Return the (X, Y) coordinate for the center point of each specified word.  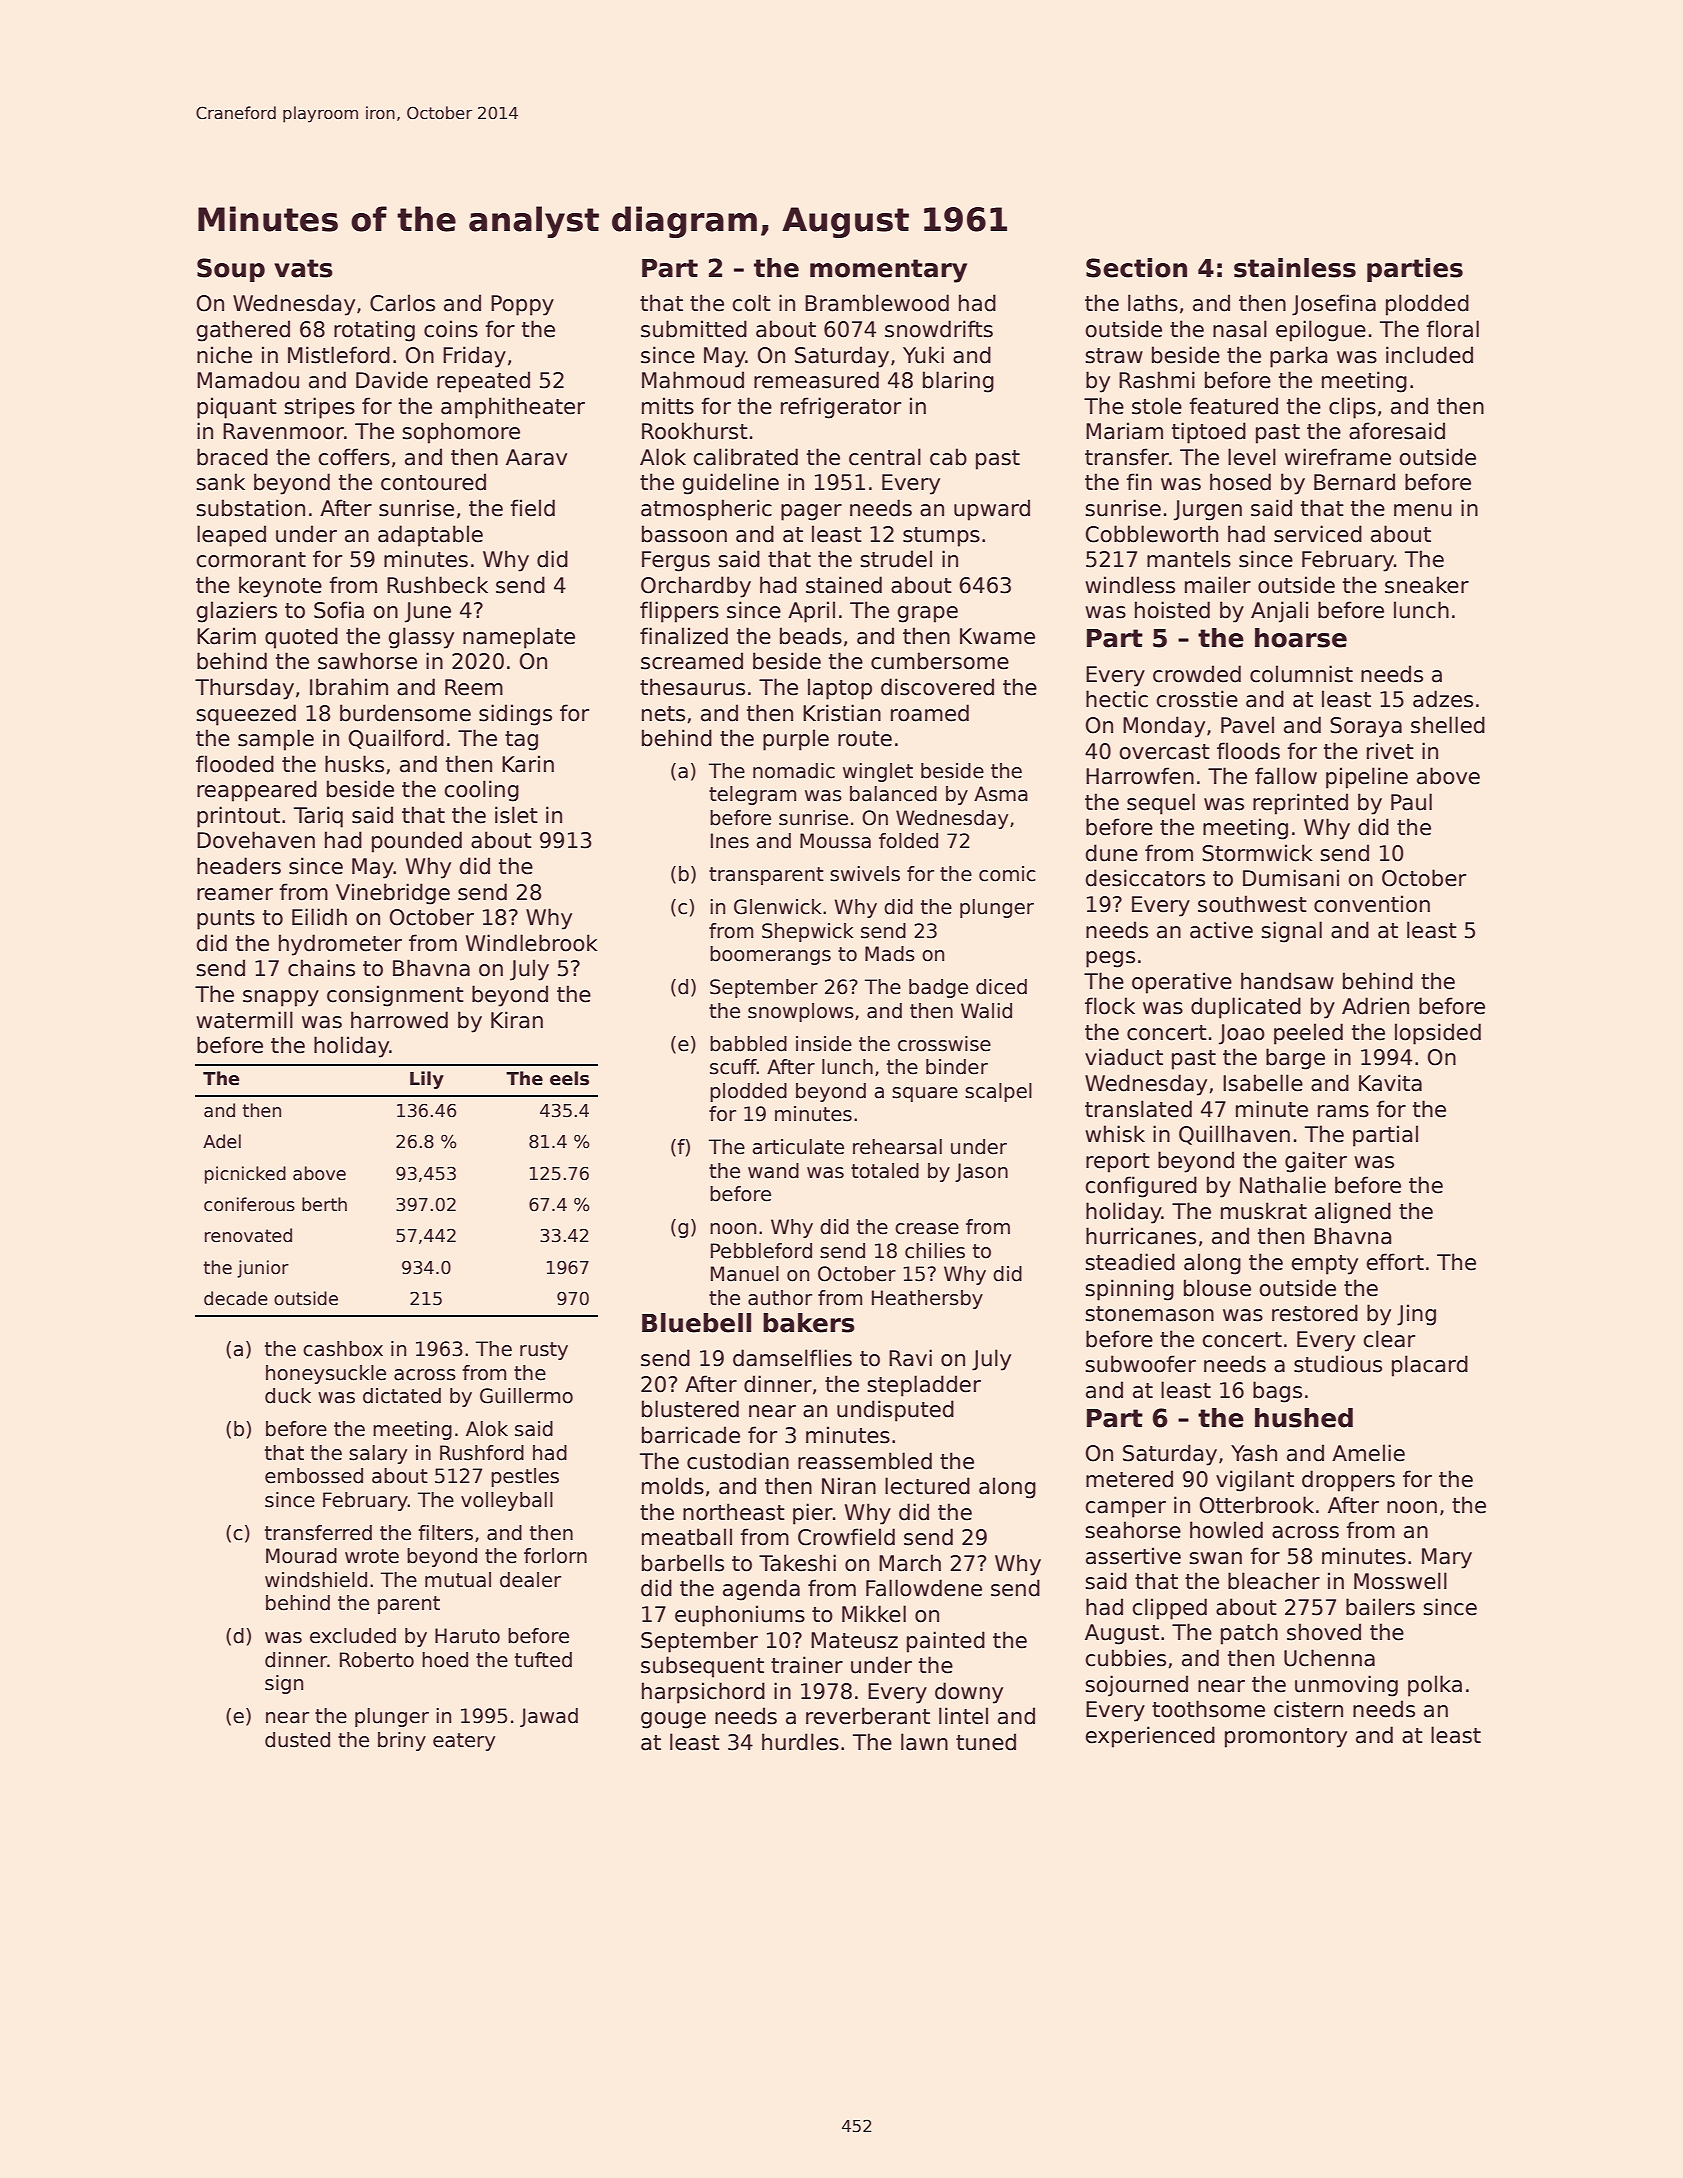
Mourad (301, 1556)
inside (824, 1044)
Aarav (536, 457)
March (910, 1563)
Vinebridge (393, 894)
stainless (1295, 268)
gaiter (1316, 1162)
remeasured (816, 380)
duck (288, 1396)
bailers (1380, 1607)
